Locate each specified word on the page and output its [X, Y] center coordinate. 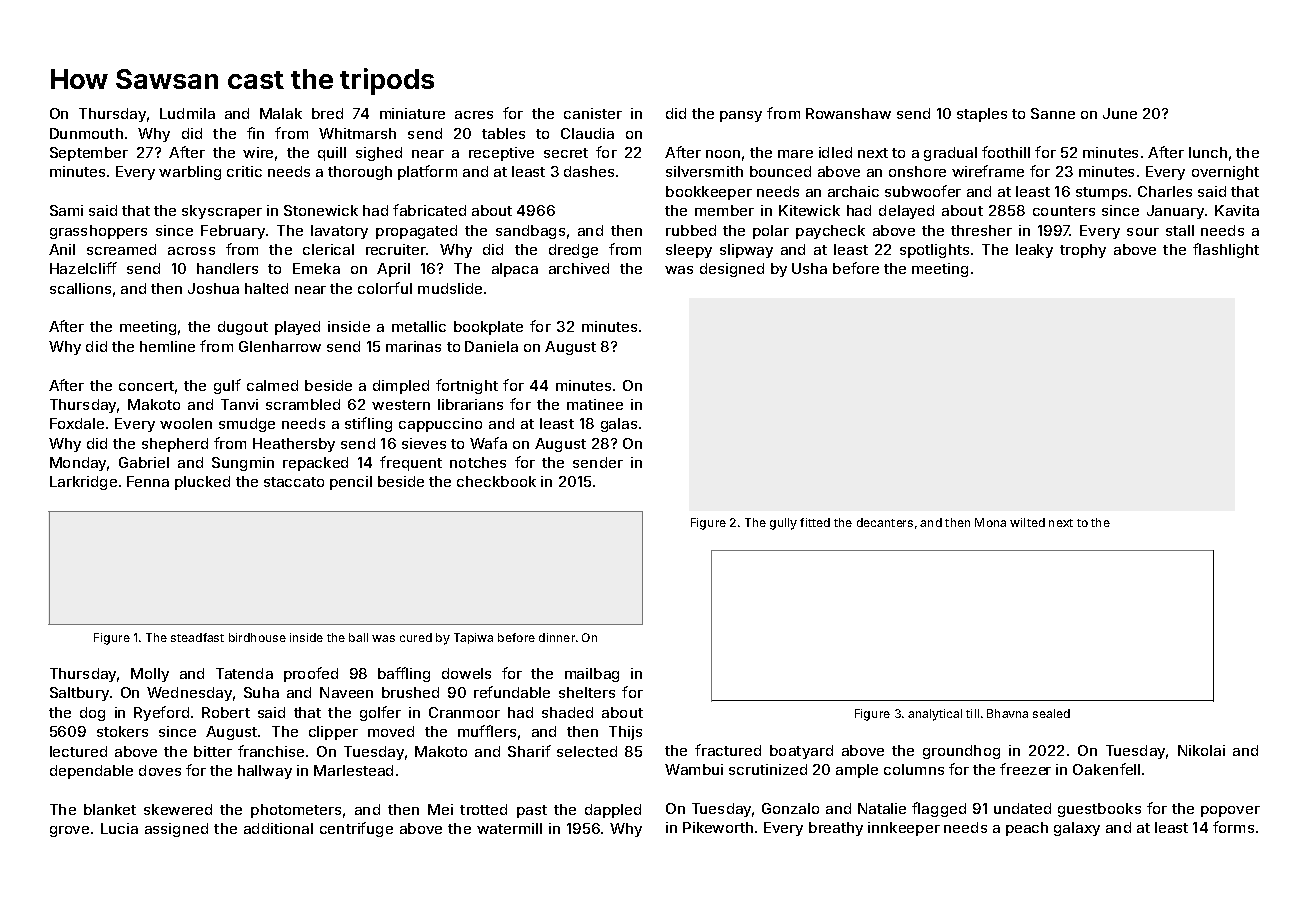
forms [1233, 827]
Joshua [213, 288]
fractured [728, 750]
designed [732, 270]
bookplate [488, 328]
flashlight [1226, 250]
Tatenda [244, 673]
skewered [178, 809]
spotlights [934, 251]
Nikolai [1201, 750]
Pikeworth [718, 827]
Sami [66, 210]
